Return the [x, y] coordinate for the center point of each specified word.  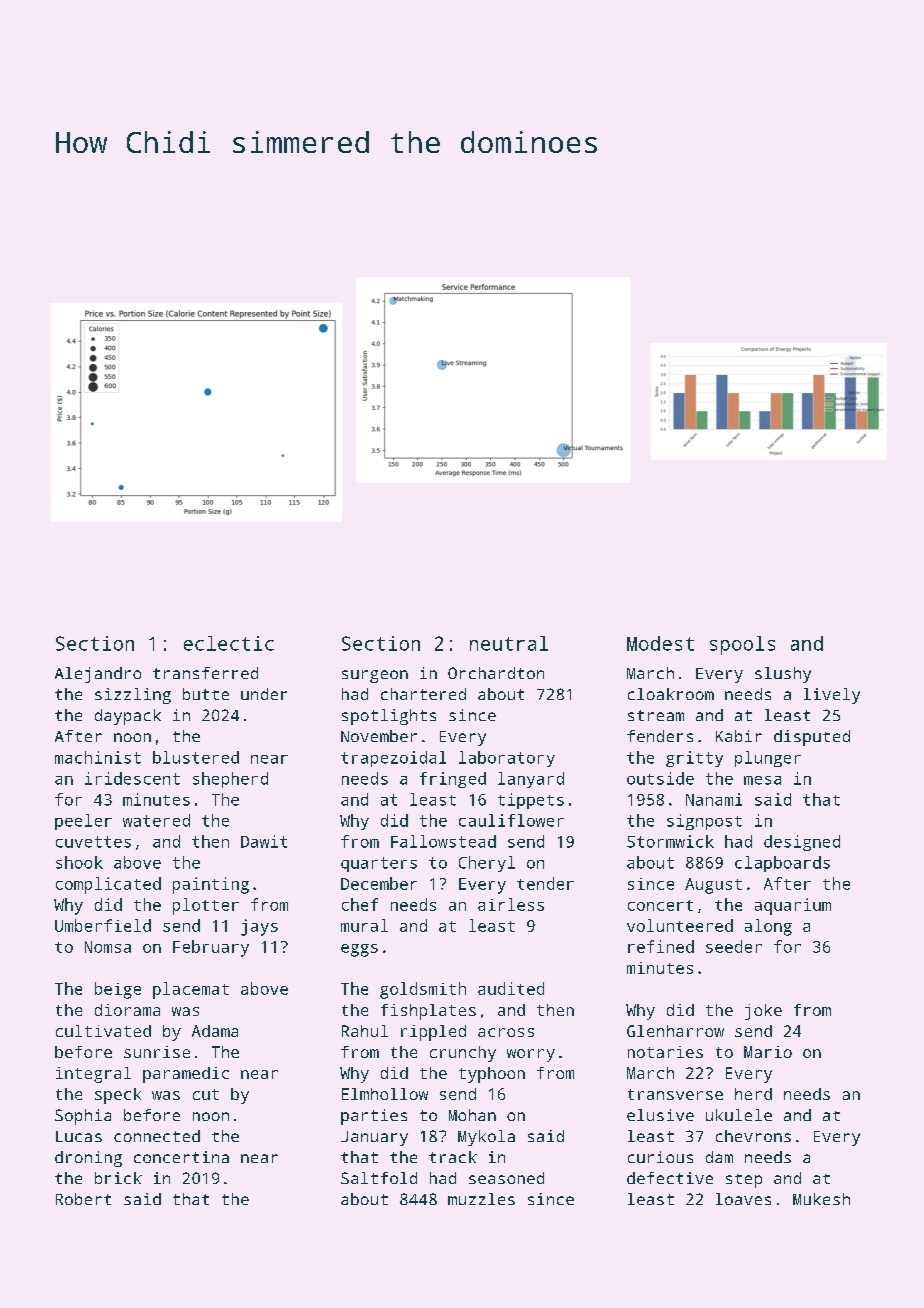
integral [93, 1075]
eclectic [229, 643]
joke [763, 1012]
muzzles [481, 1199]
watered [156, 820]
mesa [762, 780]
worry [531, 1055]
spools [742, 645]
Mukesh [821, 1199]
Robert [83, 1199]
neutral [509, 643]
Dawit [264, 841]
